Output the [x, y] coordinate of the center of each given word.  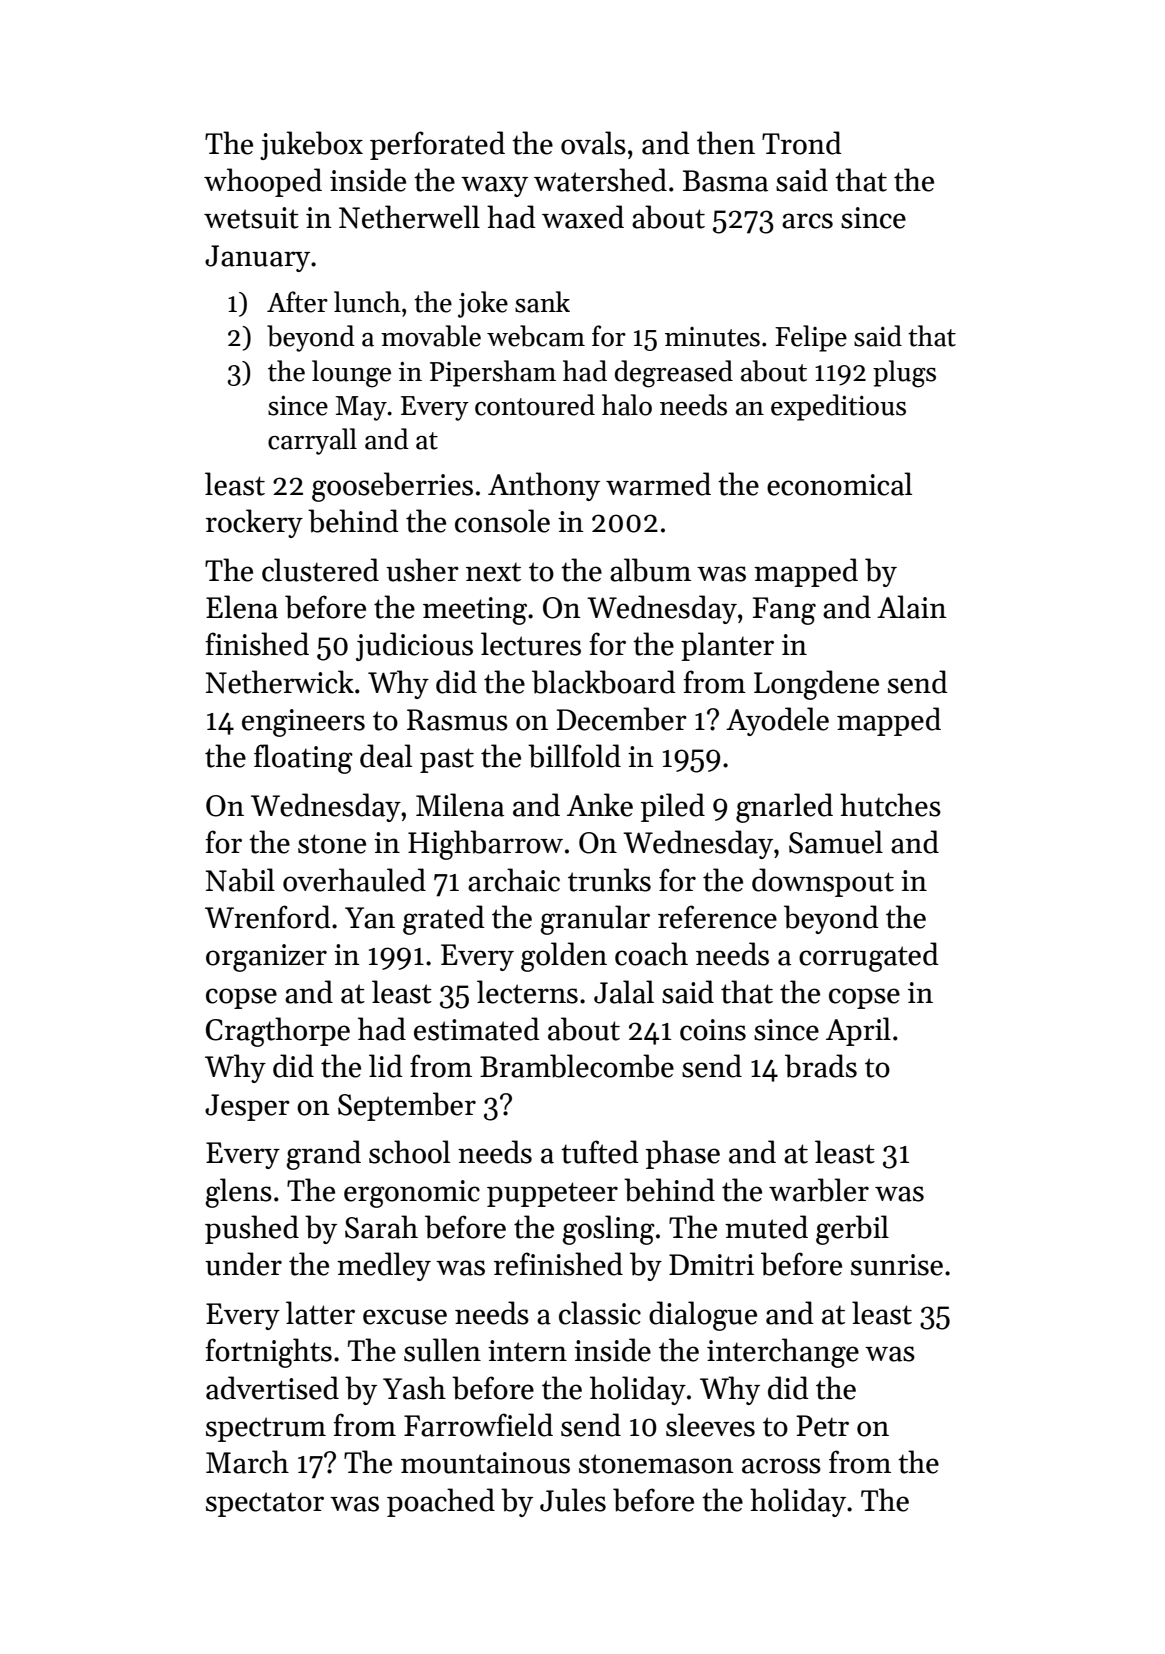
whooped [263, 182]
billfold [574, 756]
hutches [890, 805]
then [726, 143]
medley [384, 1266]
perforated [437, 145]
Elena [242, 607]
